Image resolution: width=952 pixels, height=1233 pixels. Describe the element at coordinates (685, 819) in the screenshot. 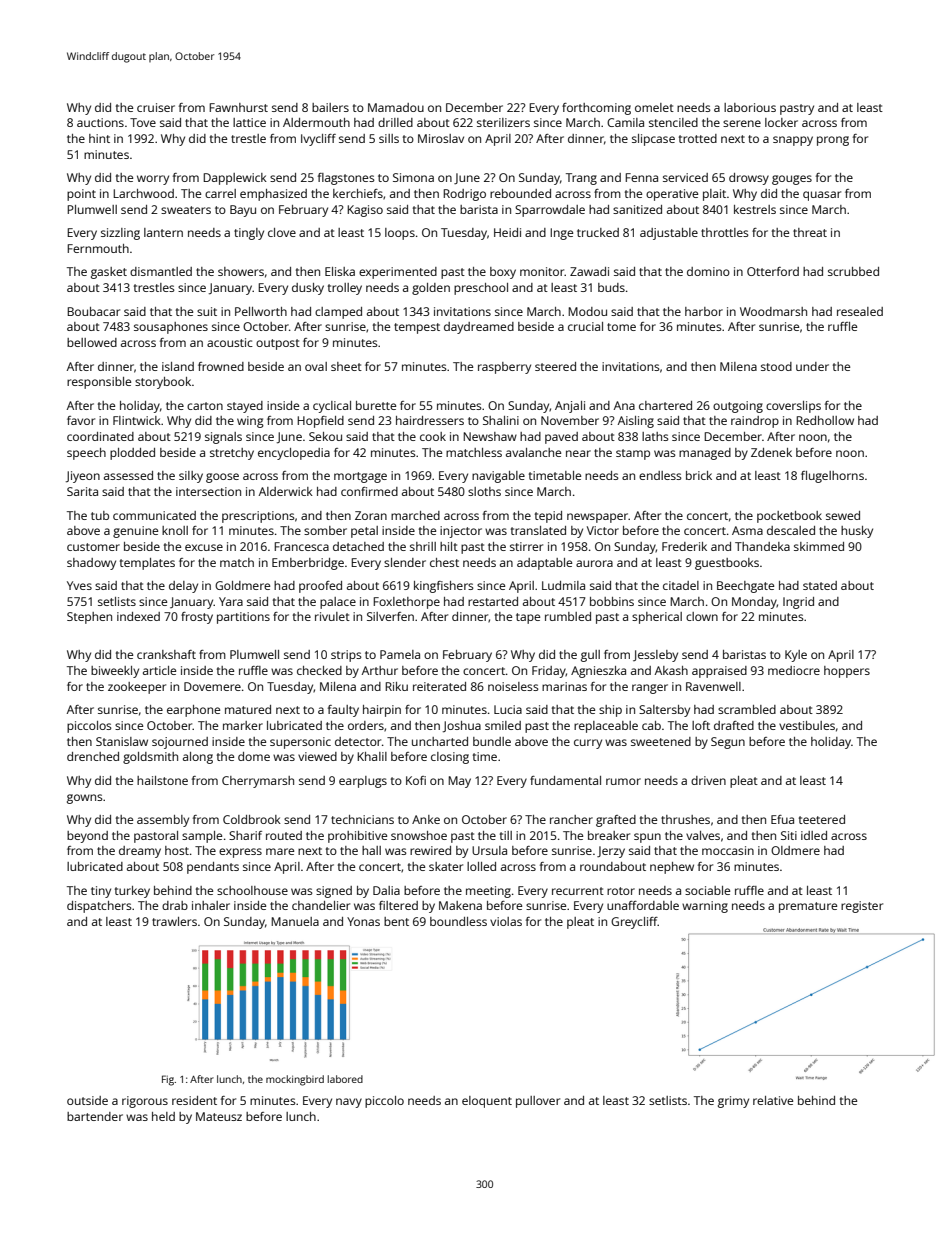

I see `thrushes` at that location.
